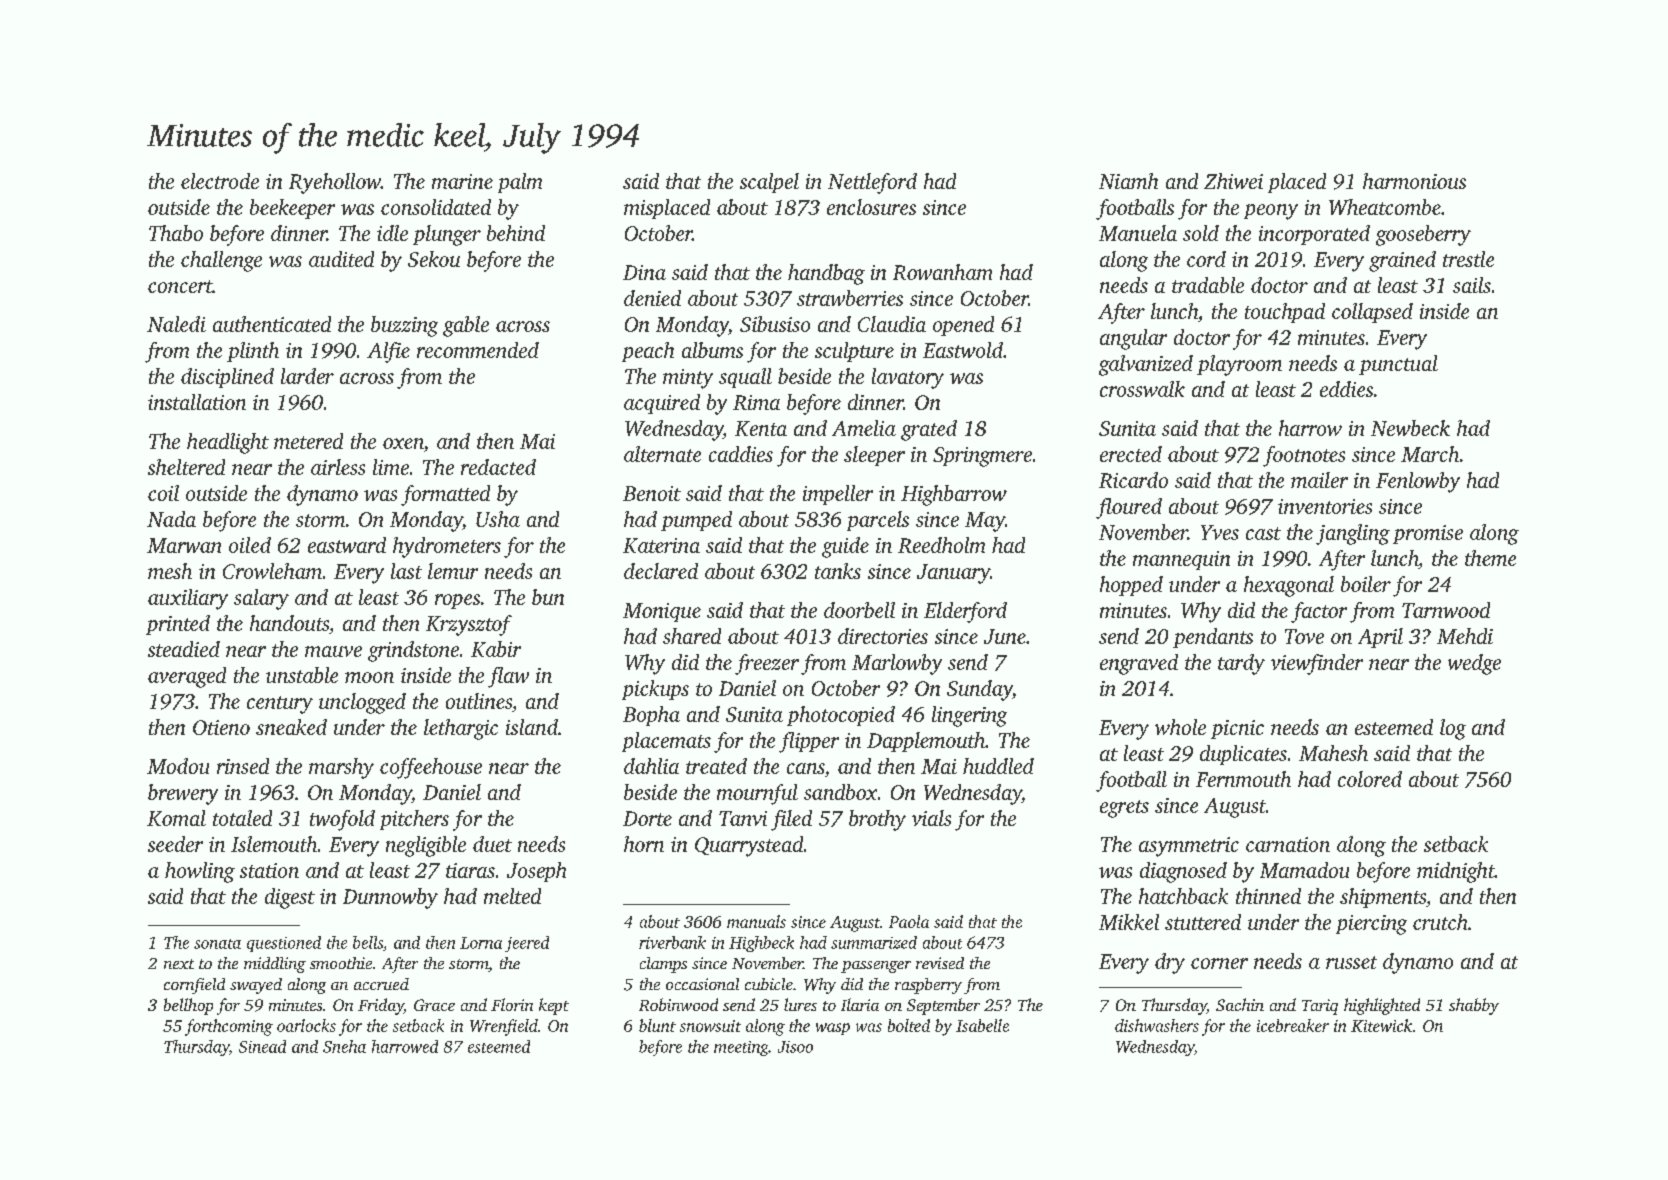 This screenshot has width=1668, height=1180. What do you see at coordinates (188, 1006) in the screenshot?
I see `bellhop` at bounding box center [188, 1006].
